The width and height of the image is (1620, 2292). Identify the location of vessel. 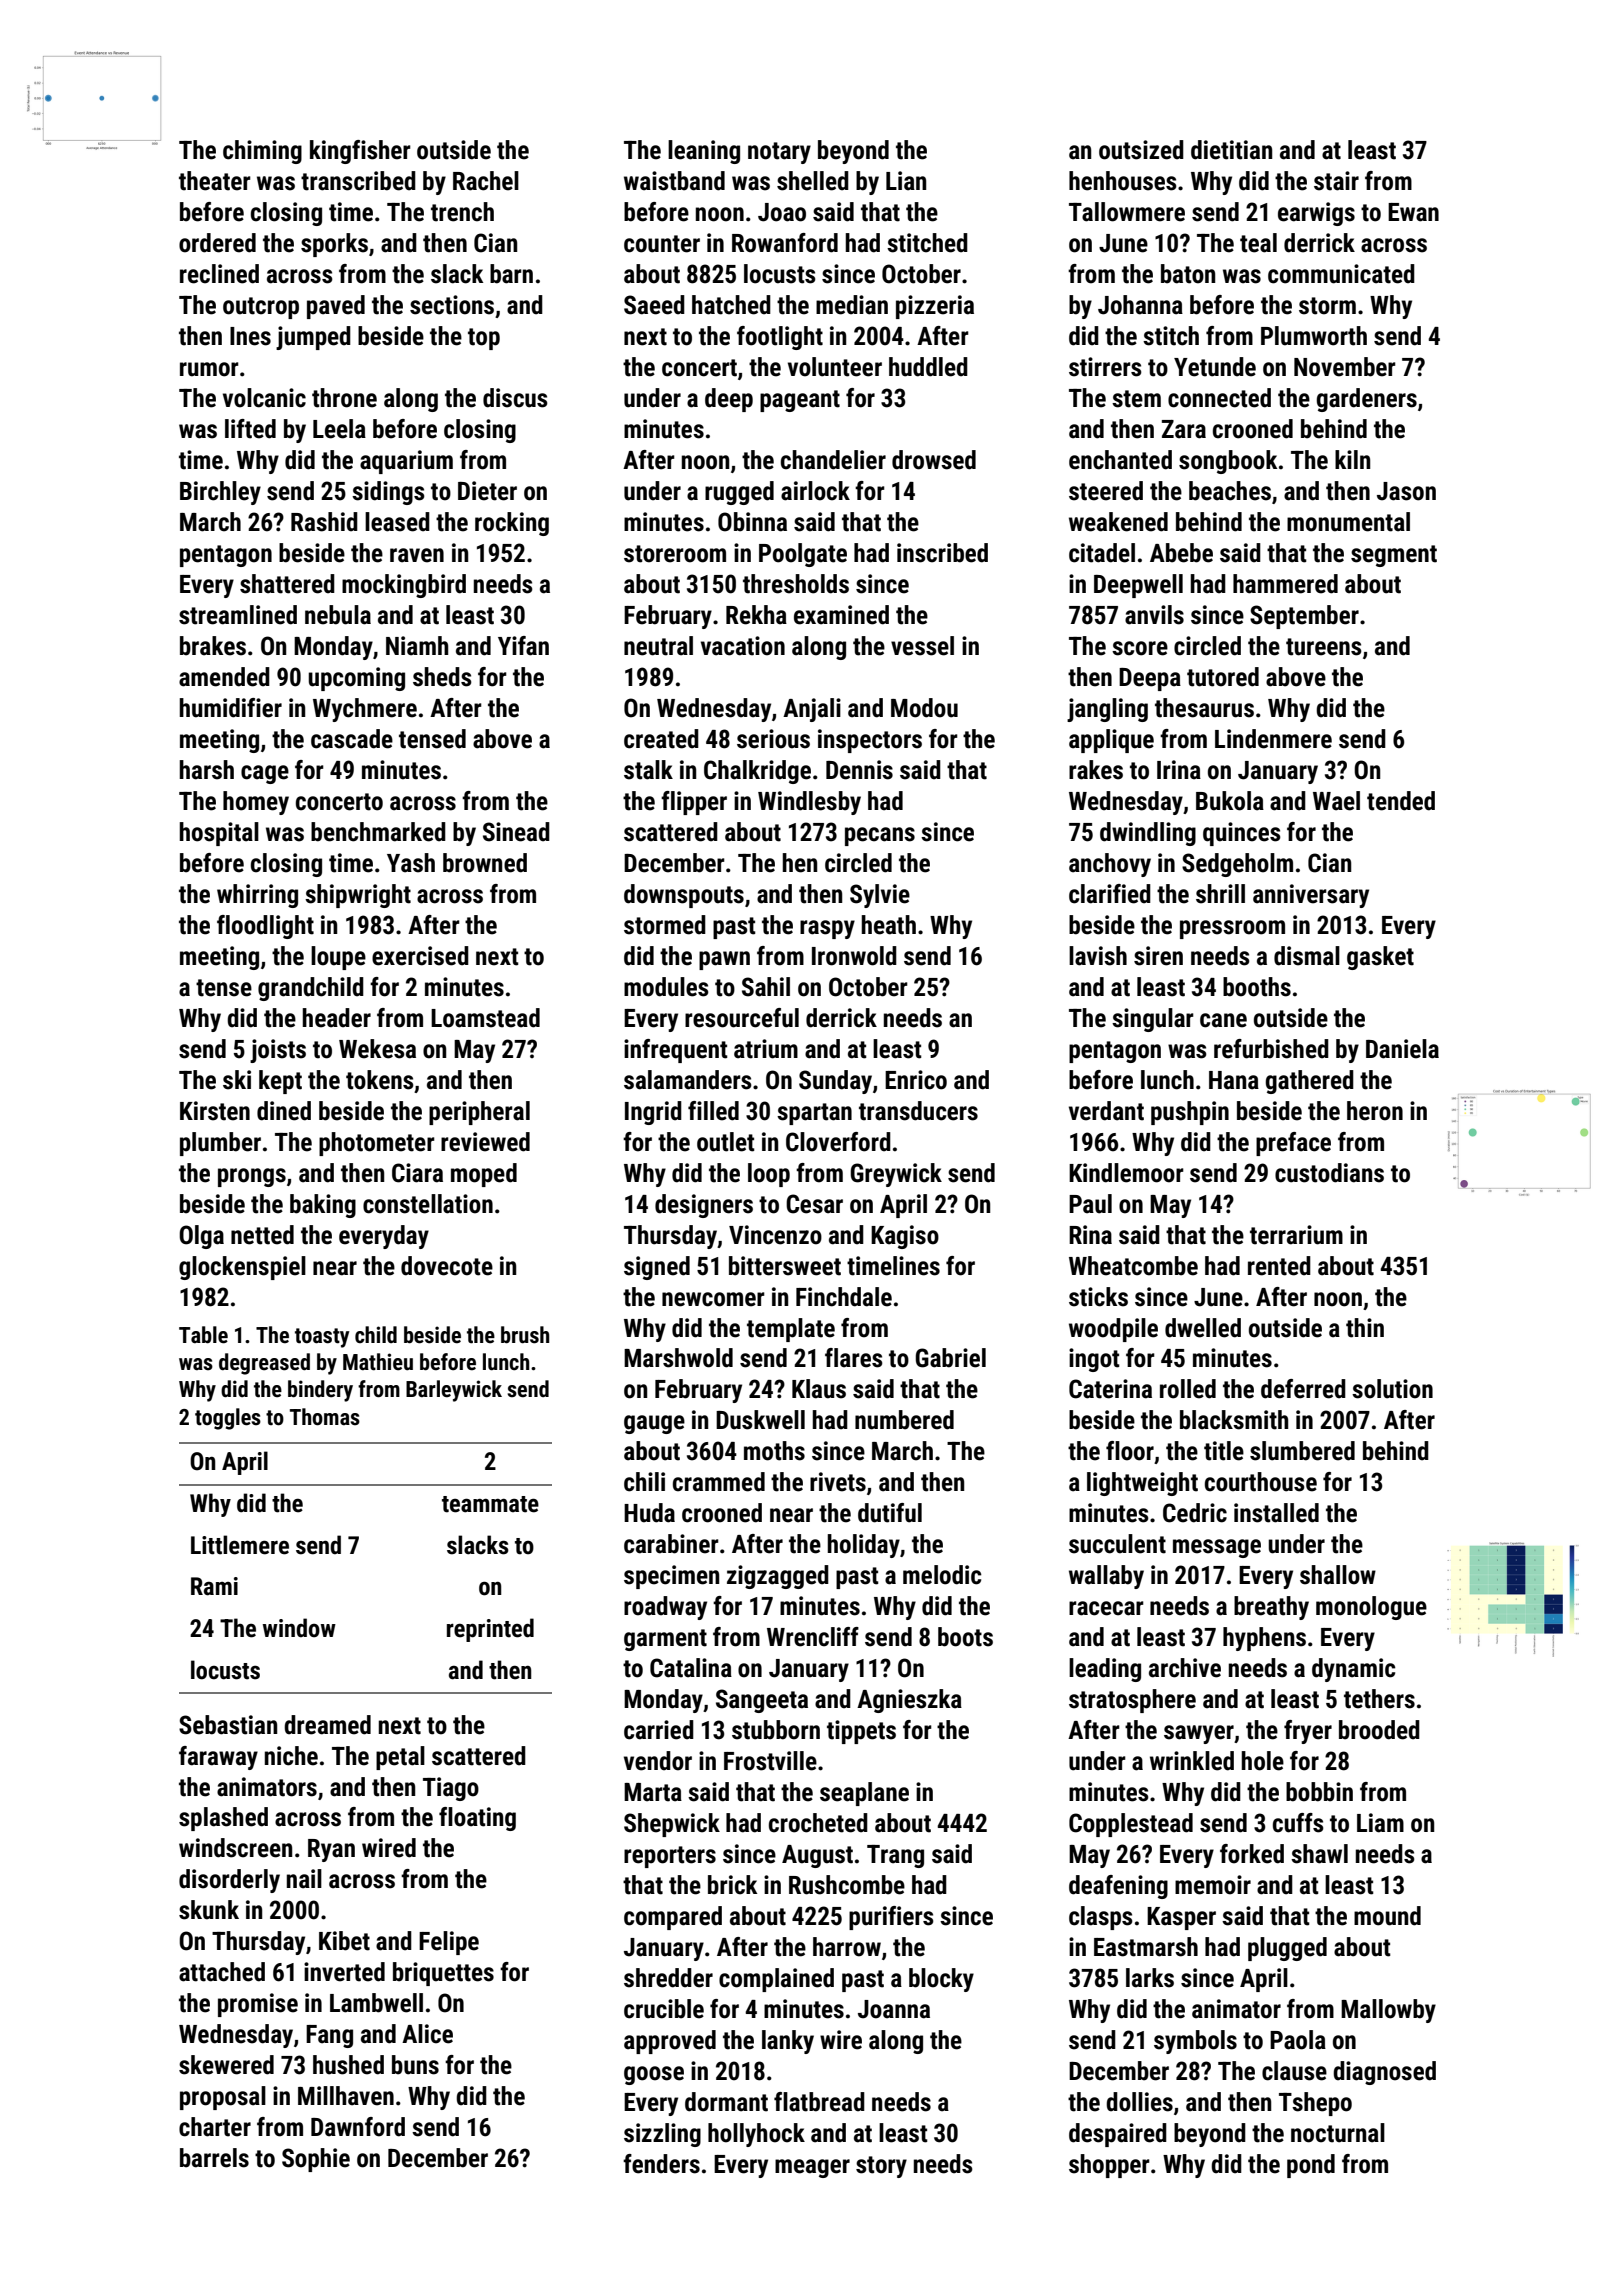
(922, 646).
